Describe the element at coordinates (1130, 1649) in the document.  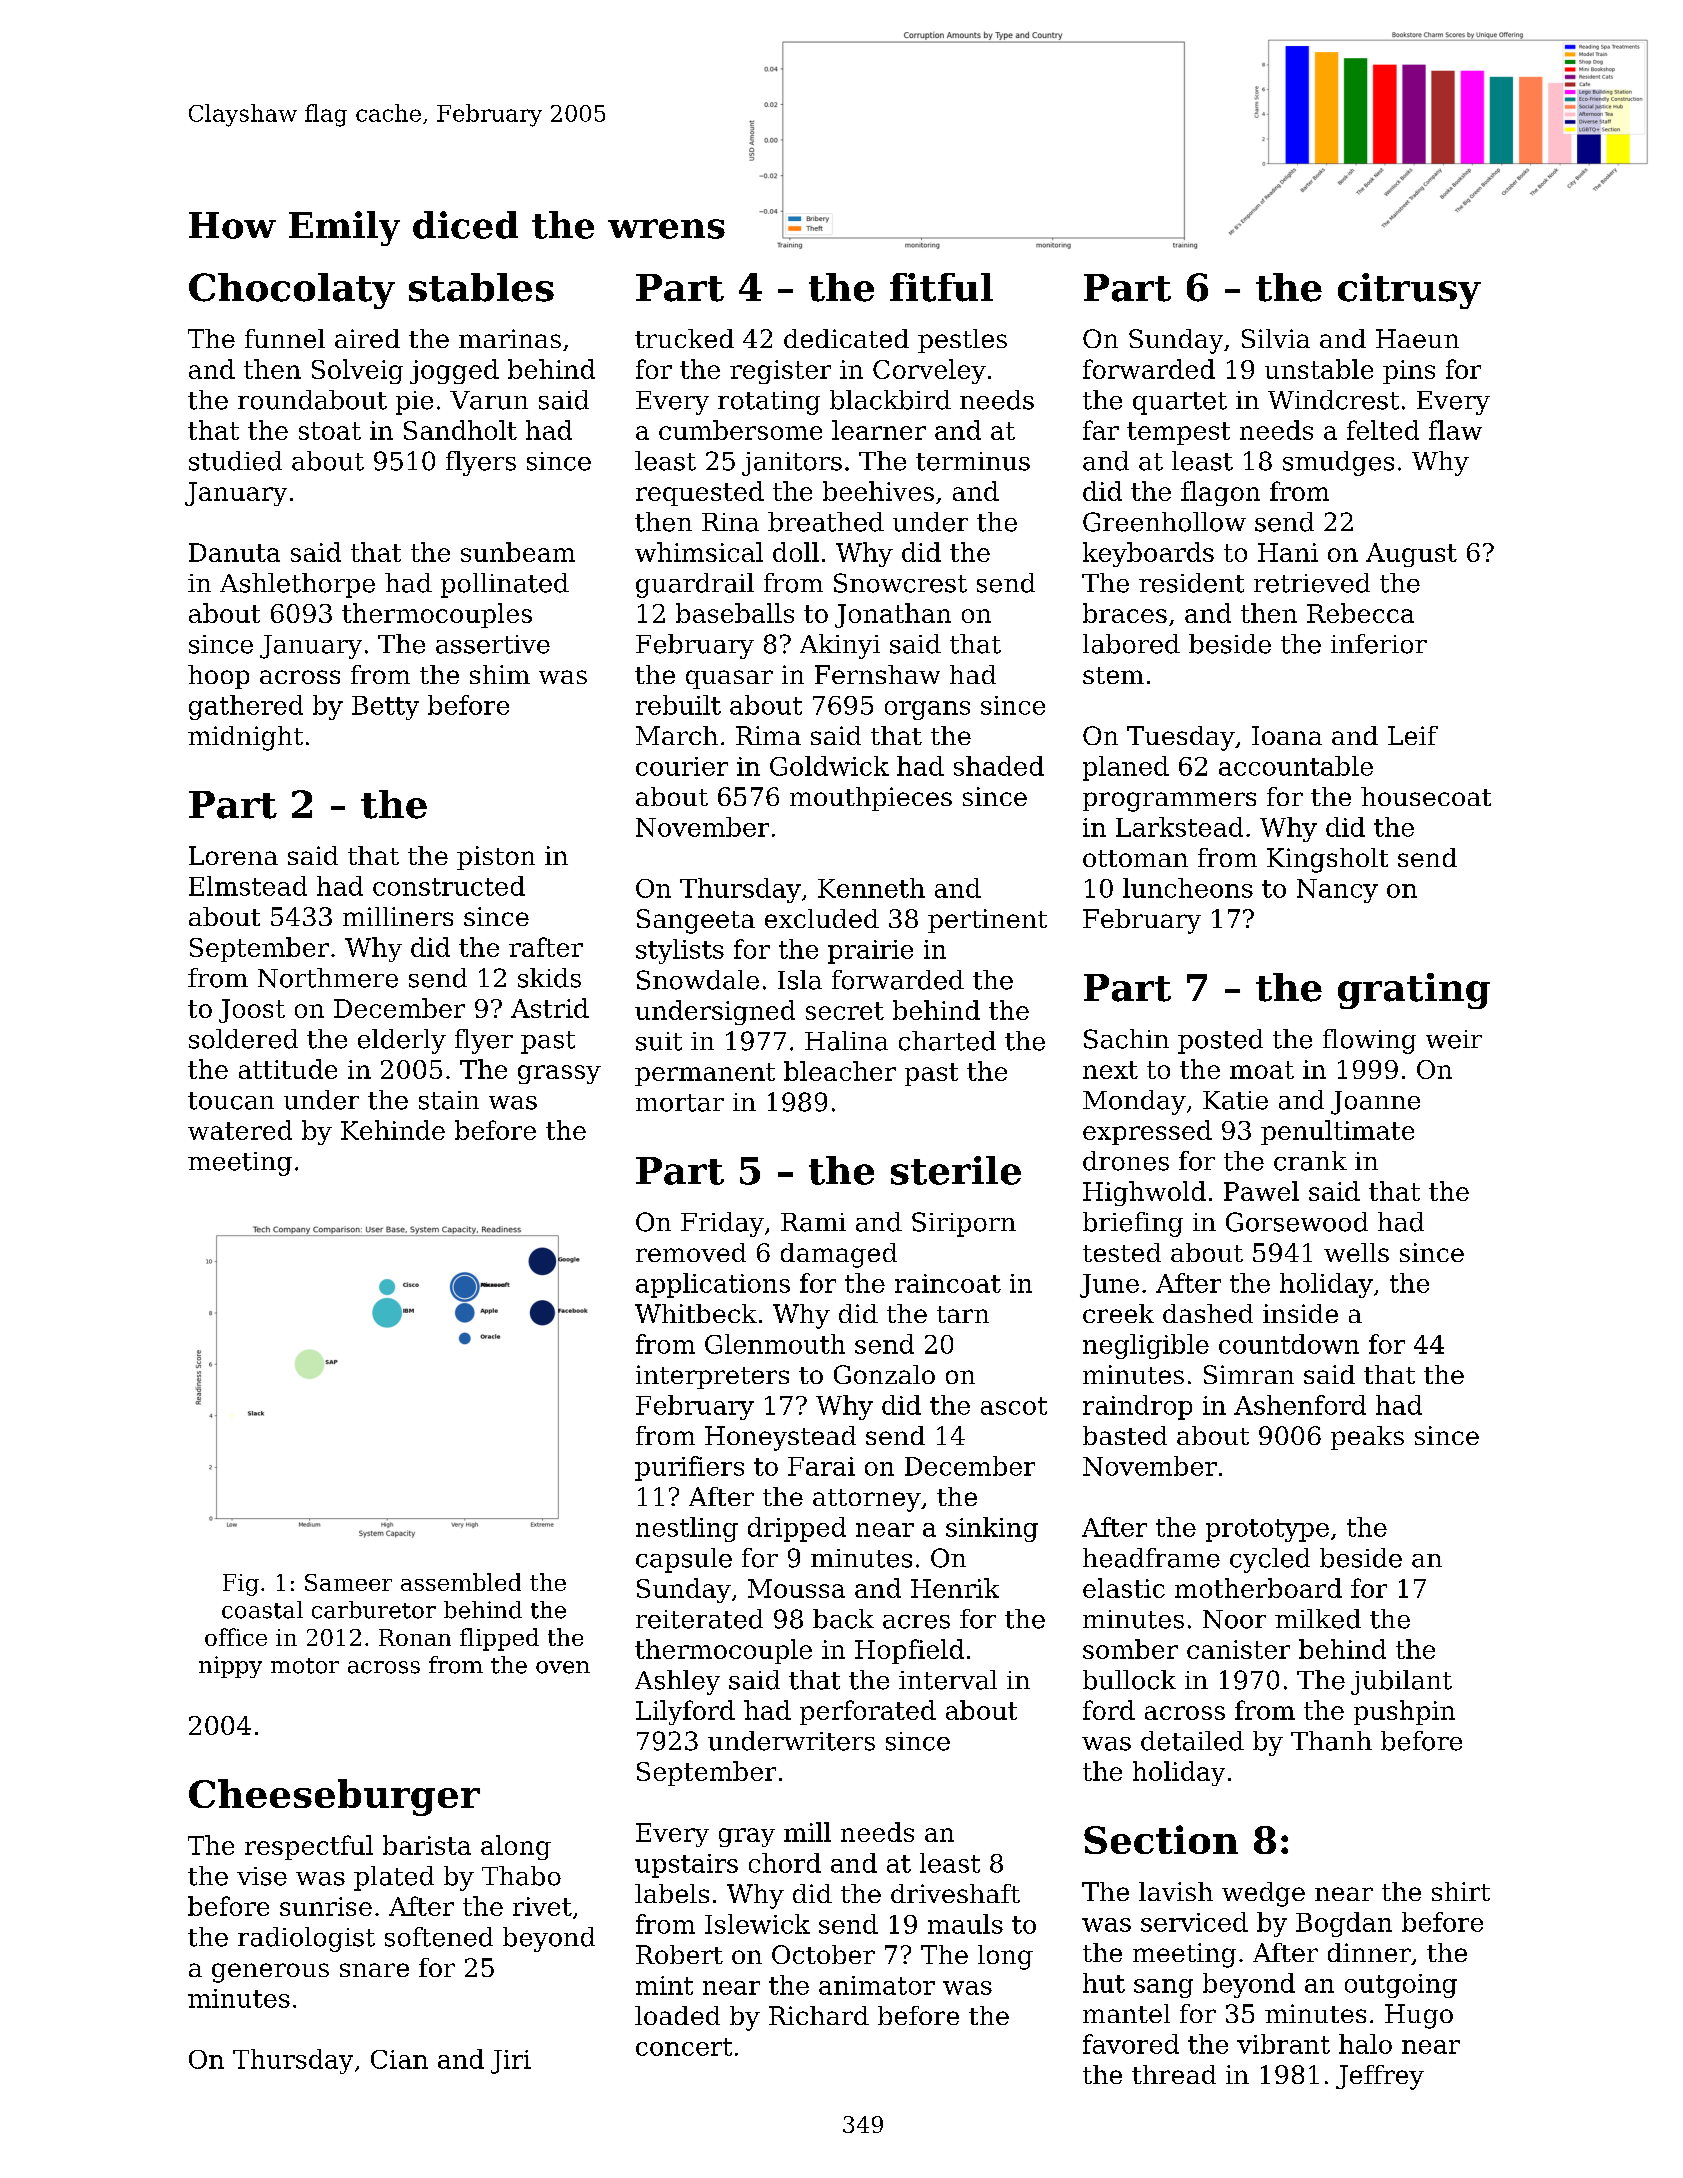
I see `somber` at that location.
